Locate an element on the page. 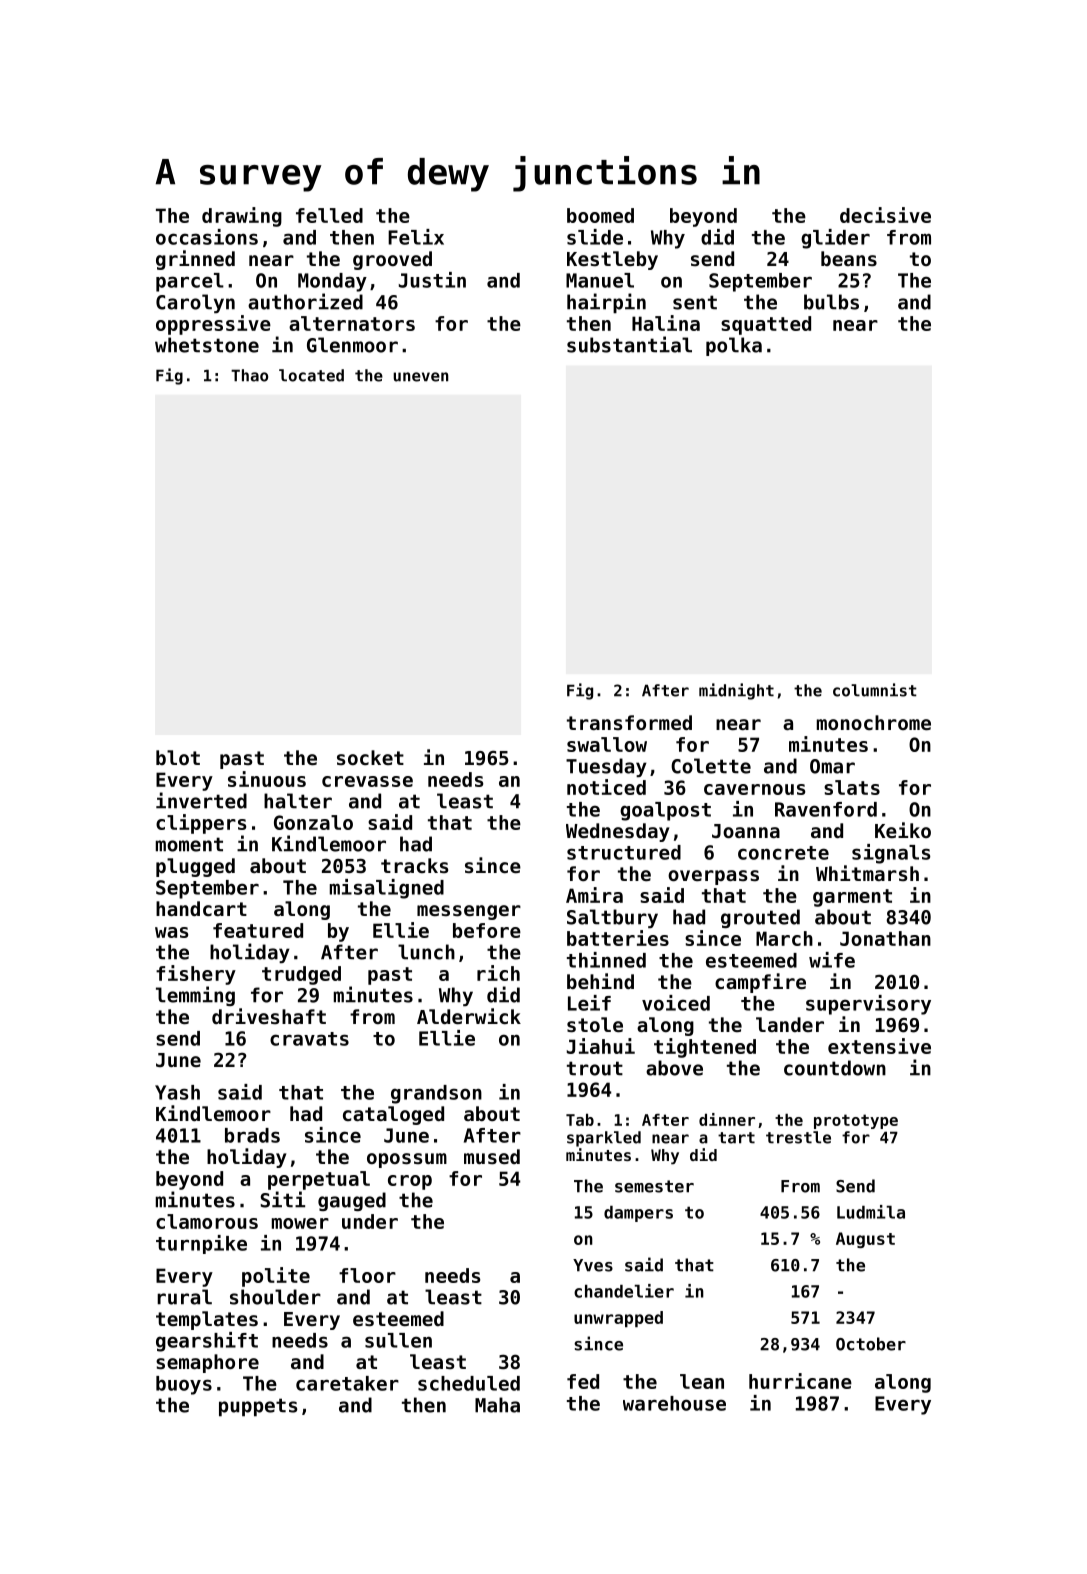 The height and width of the image is (1574, 1087). swallow is located at coordinates (607, 744).
